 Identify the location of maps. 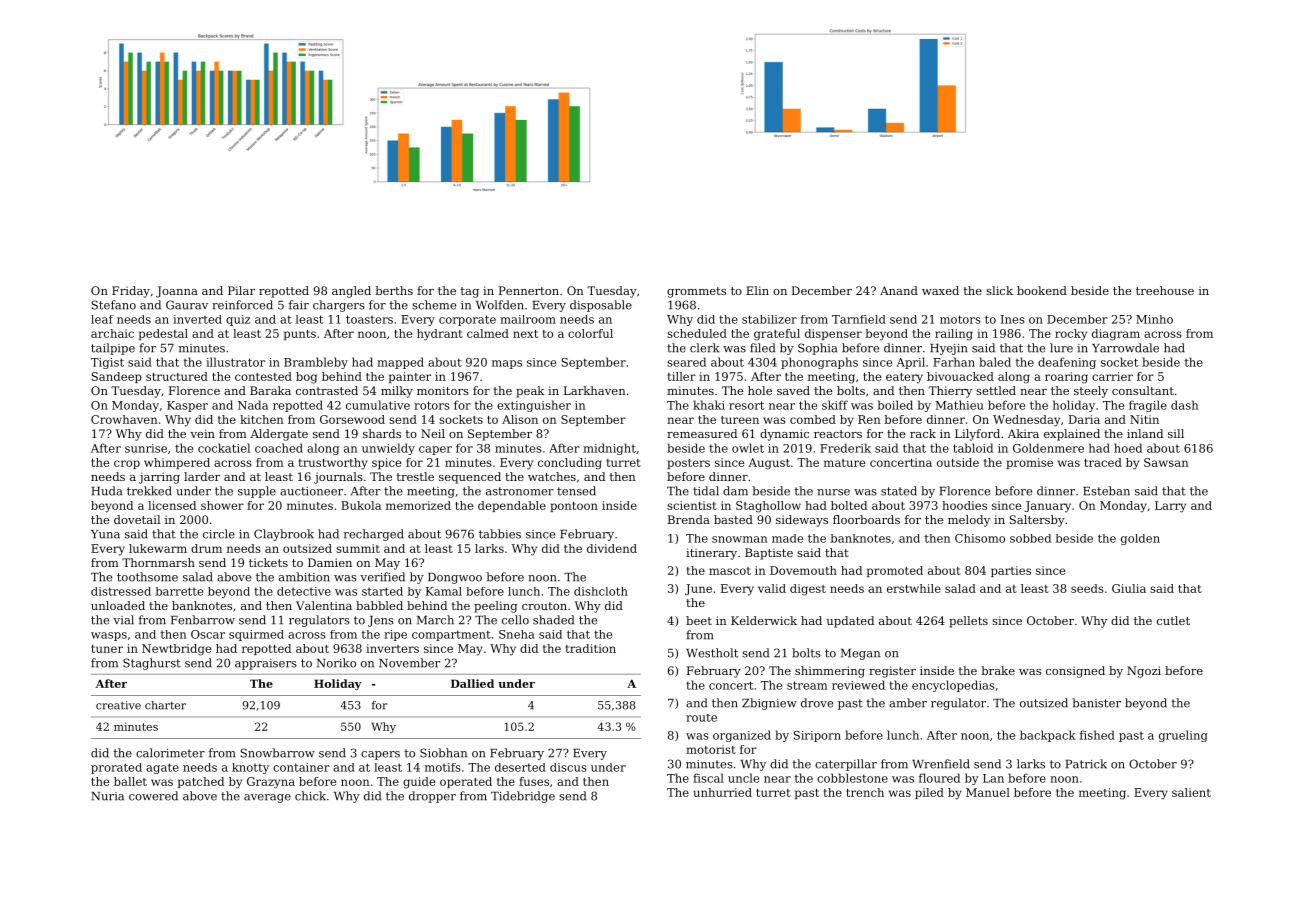
(507, 364).
